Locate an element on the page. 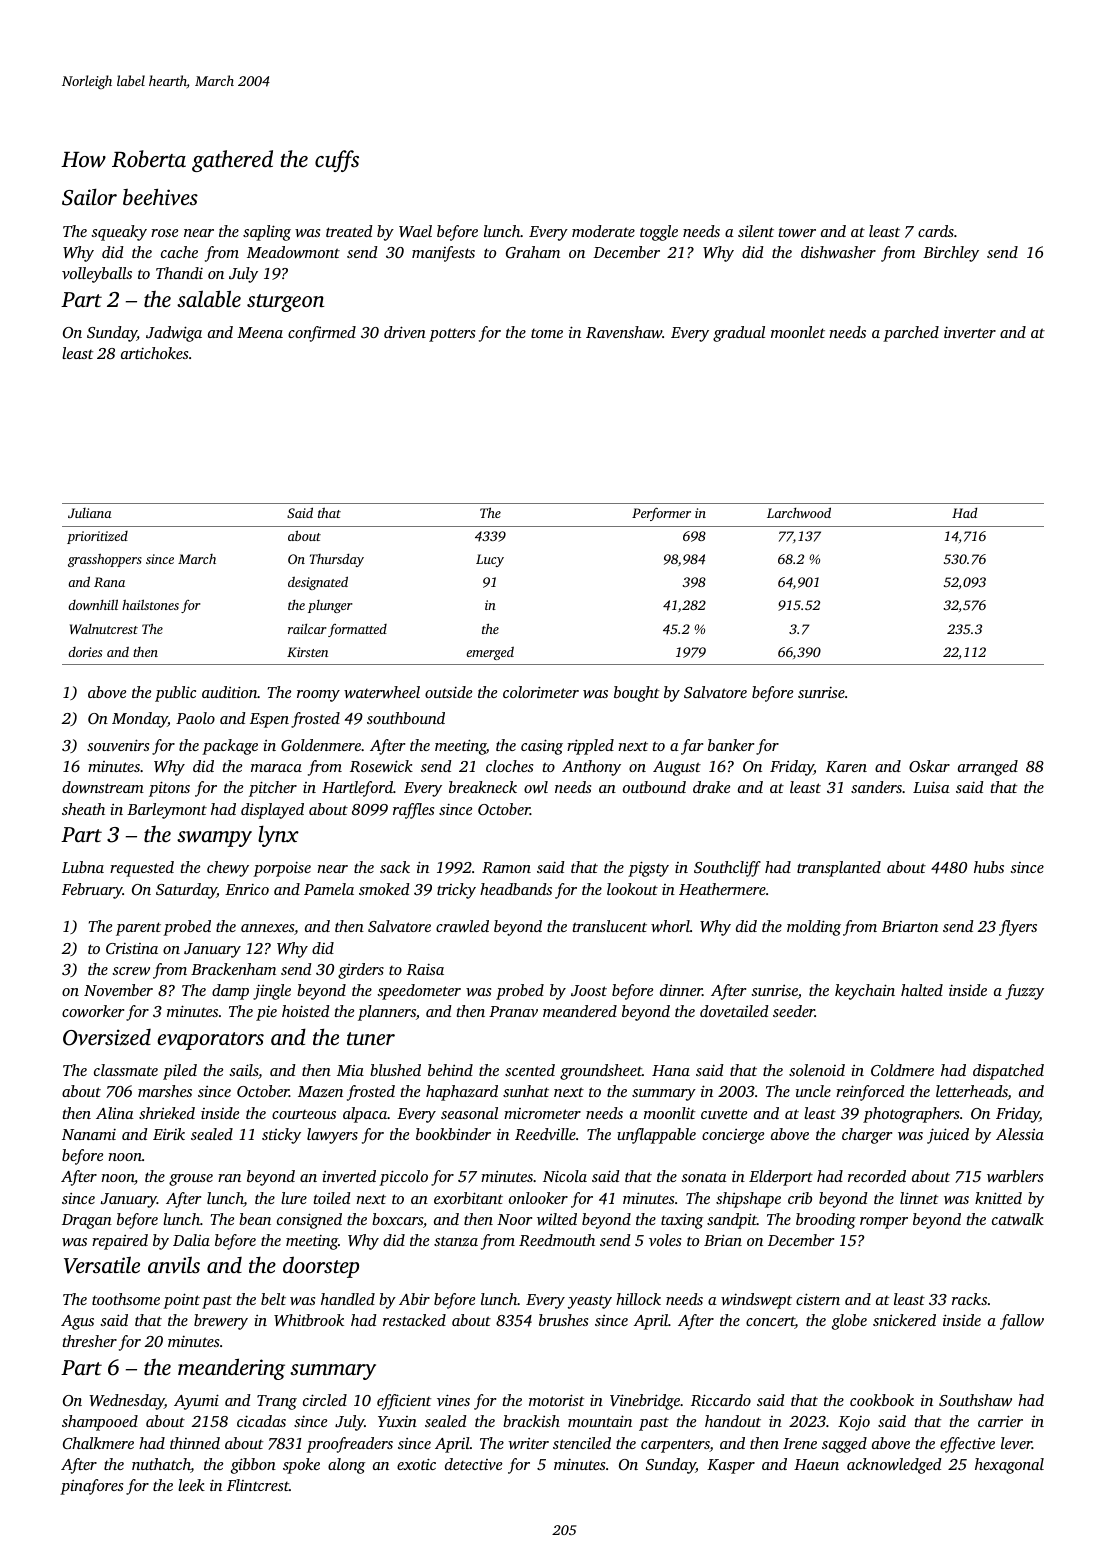  taxing is located at coordinates (682, 1221).
